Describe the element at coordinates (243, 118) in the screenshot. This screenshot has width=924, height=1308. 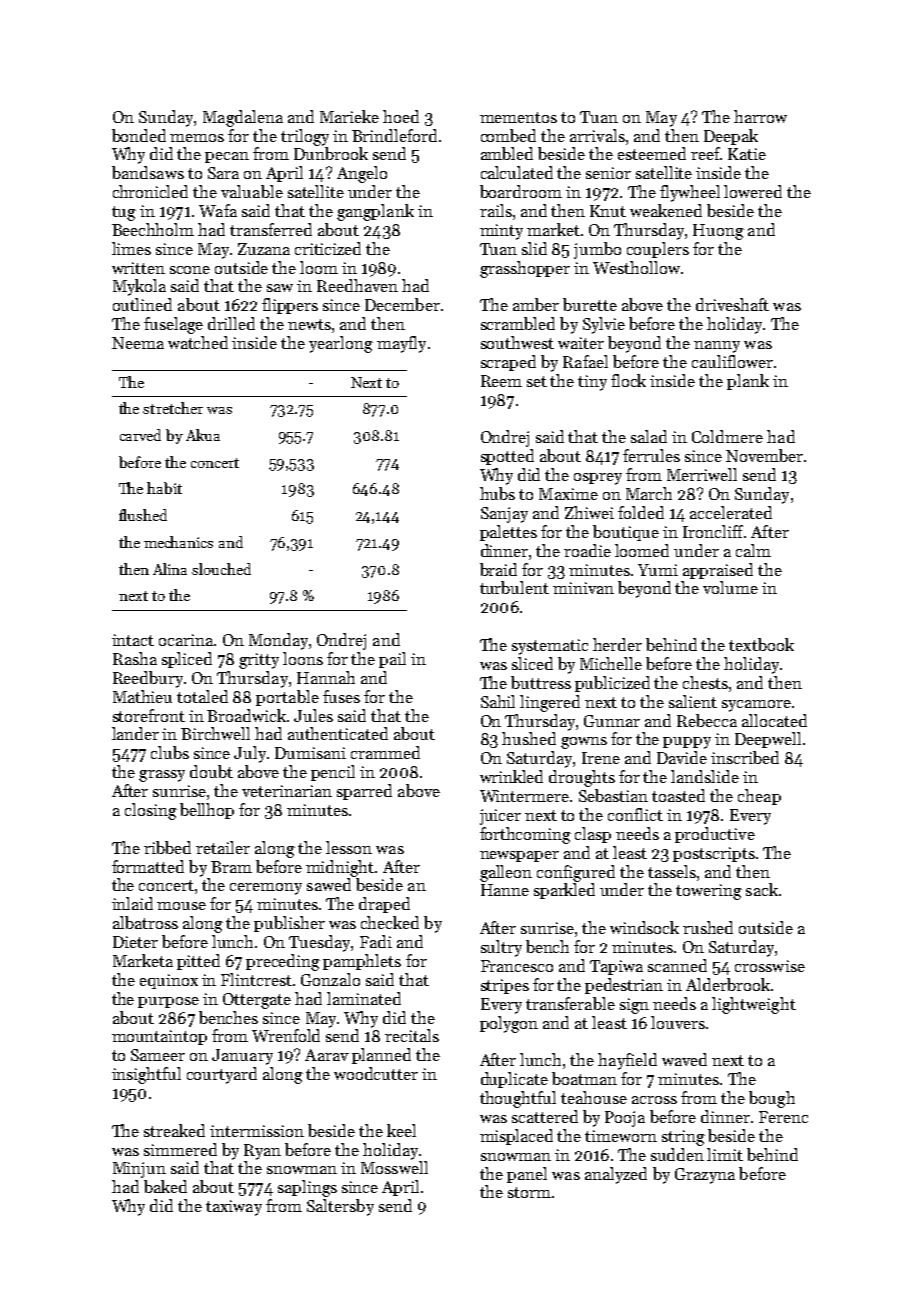
I see `Magdalena` at that location.
